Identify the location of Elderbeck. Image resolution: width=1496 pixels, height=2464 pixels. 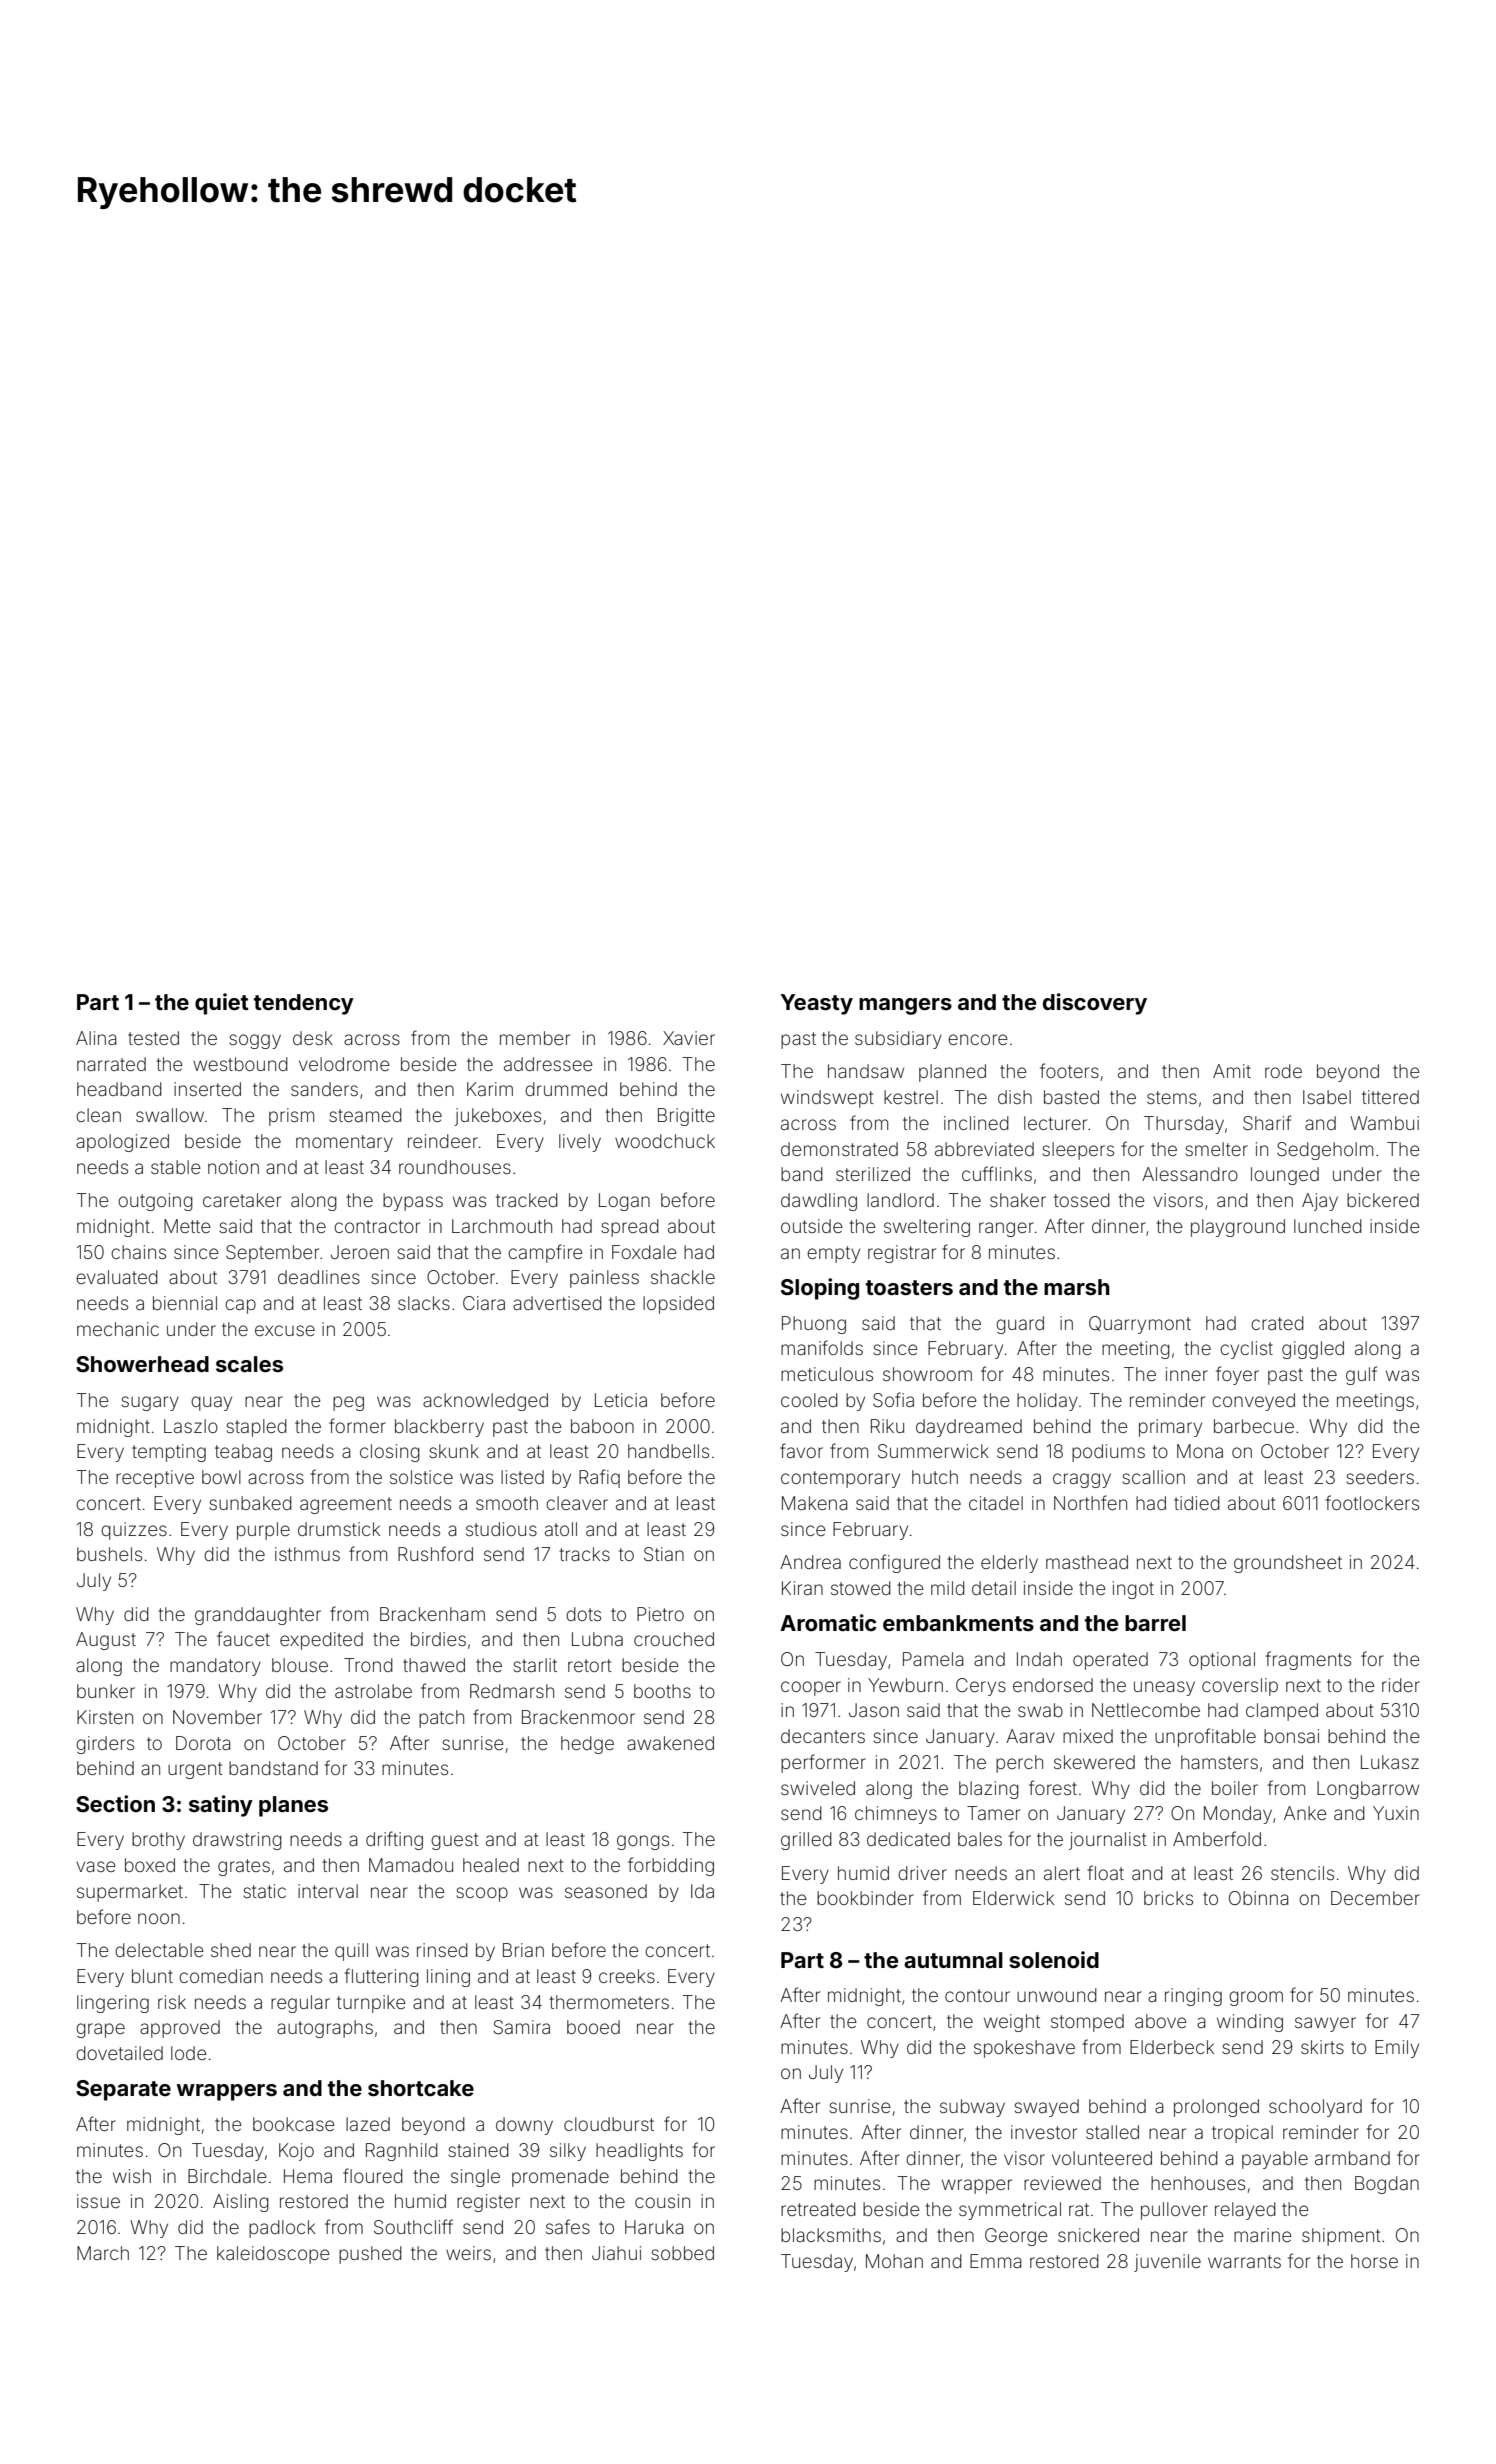
(1172, 2047).
